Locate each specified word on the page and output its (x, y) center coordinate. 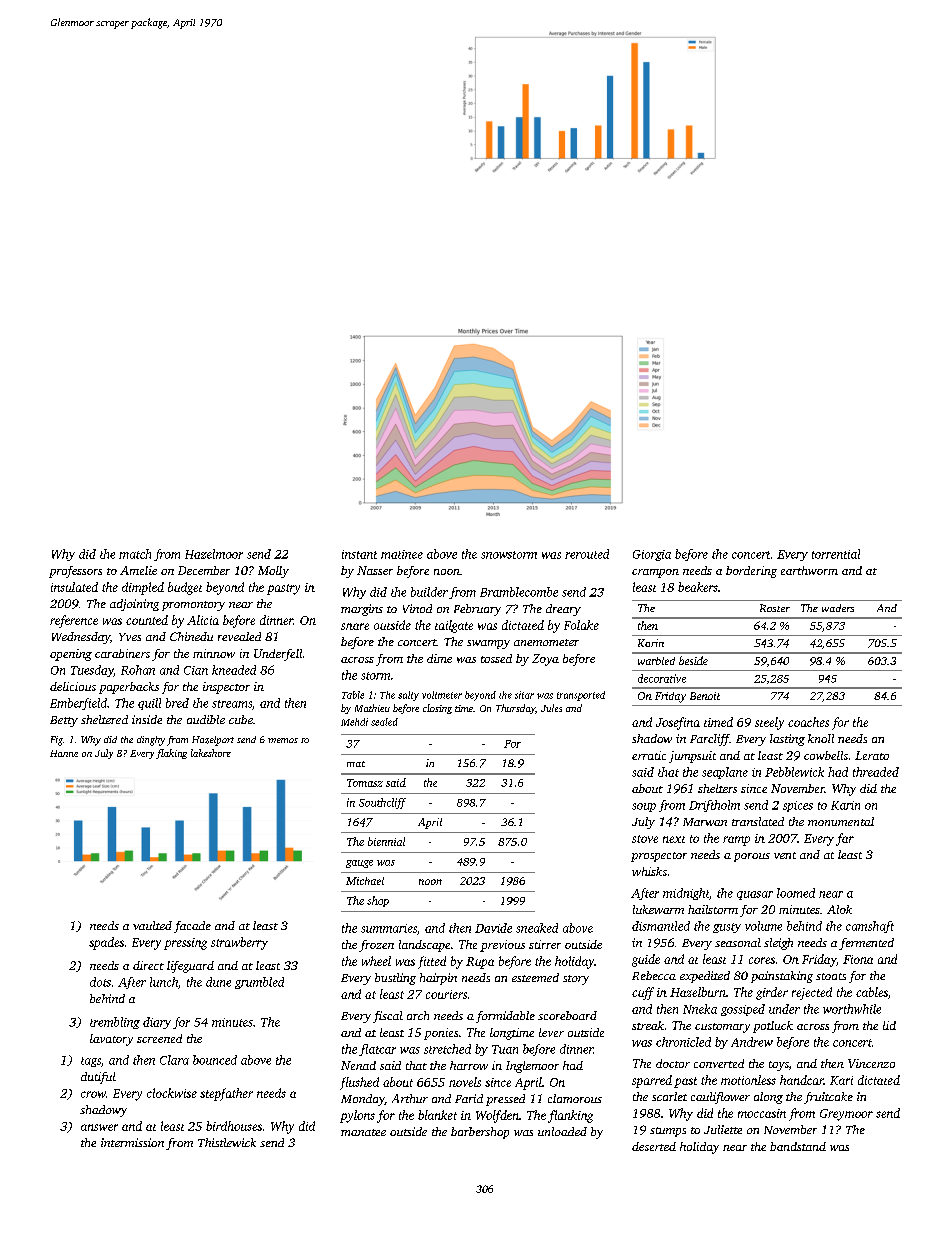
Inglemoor (532, 1067)
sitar (524, 695)
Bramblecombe (519, 592)
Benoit (705, 696)
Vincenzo (871, 1063)
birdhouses (234, 1126)
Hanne (64, 753)
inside (147, 719)
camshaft (870, 927)
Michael (365, 881)
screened (159, 1038)
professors (75, 572)
